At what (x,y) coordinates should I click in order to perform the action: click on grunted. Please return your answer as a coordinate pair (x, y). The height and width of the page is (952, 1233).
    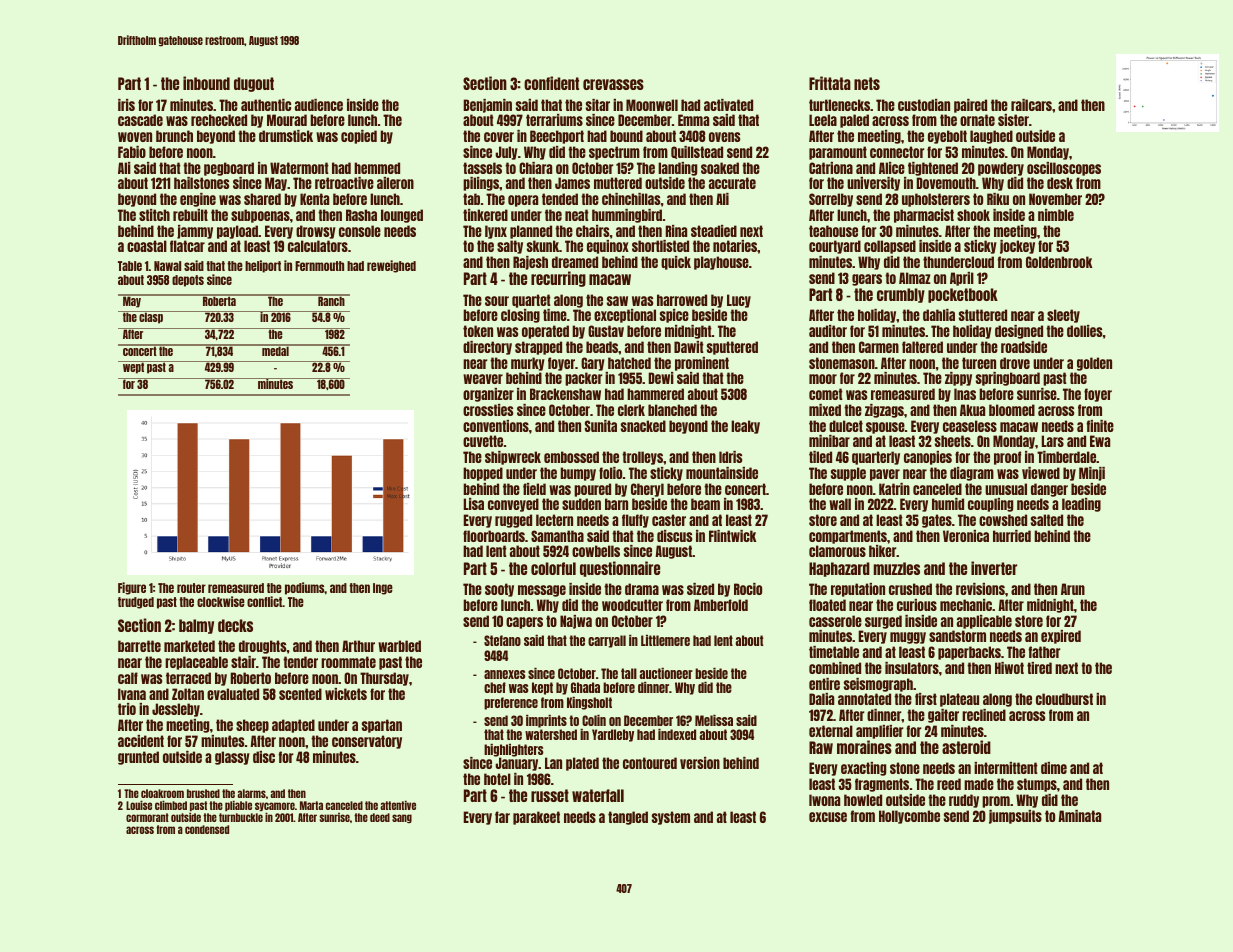
    Looking at the image, I should click on (138, 758).
